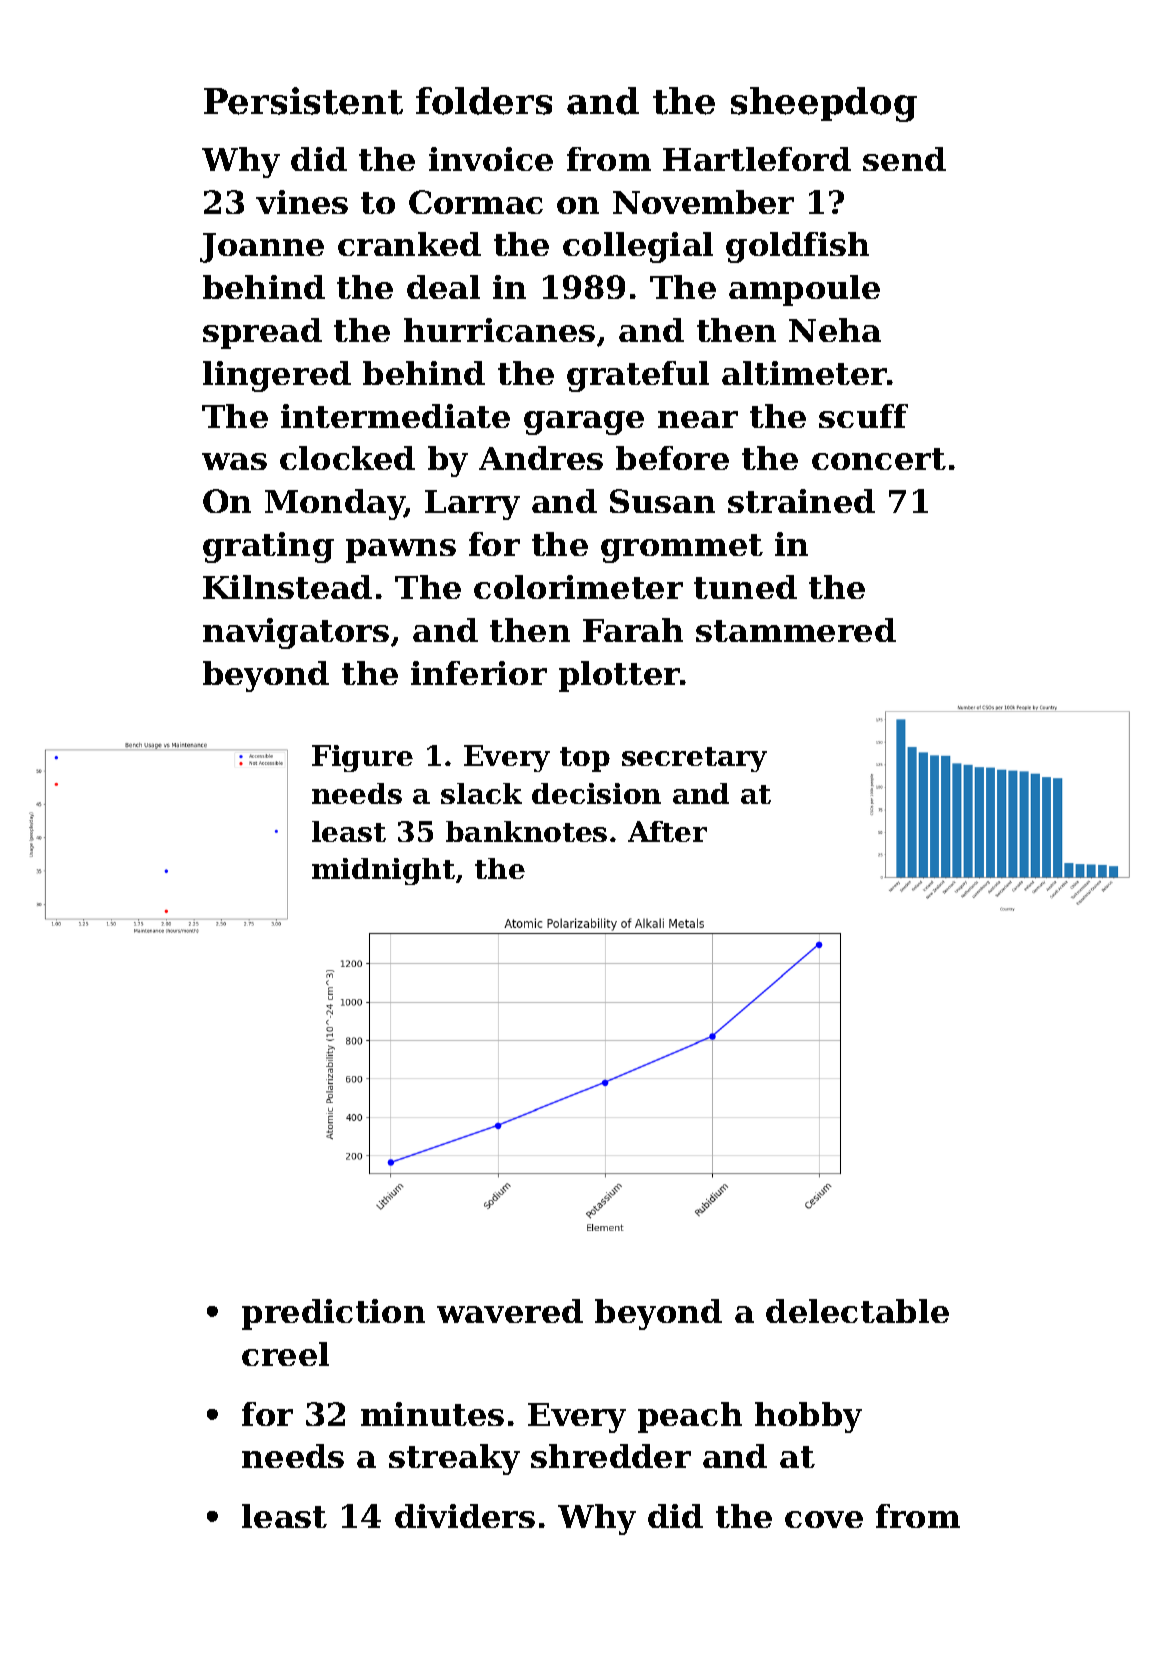 This screenshot has height=1654, width=1165. I want to click on sheepdog, so click(824, 104).
